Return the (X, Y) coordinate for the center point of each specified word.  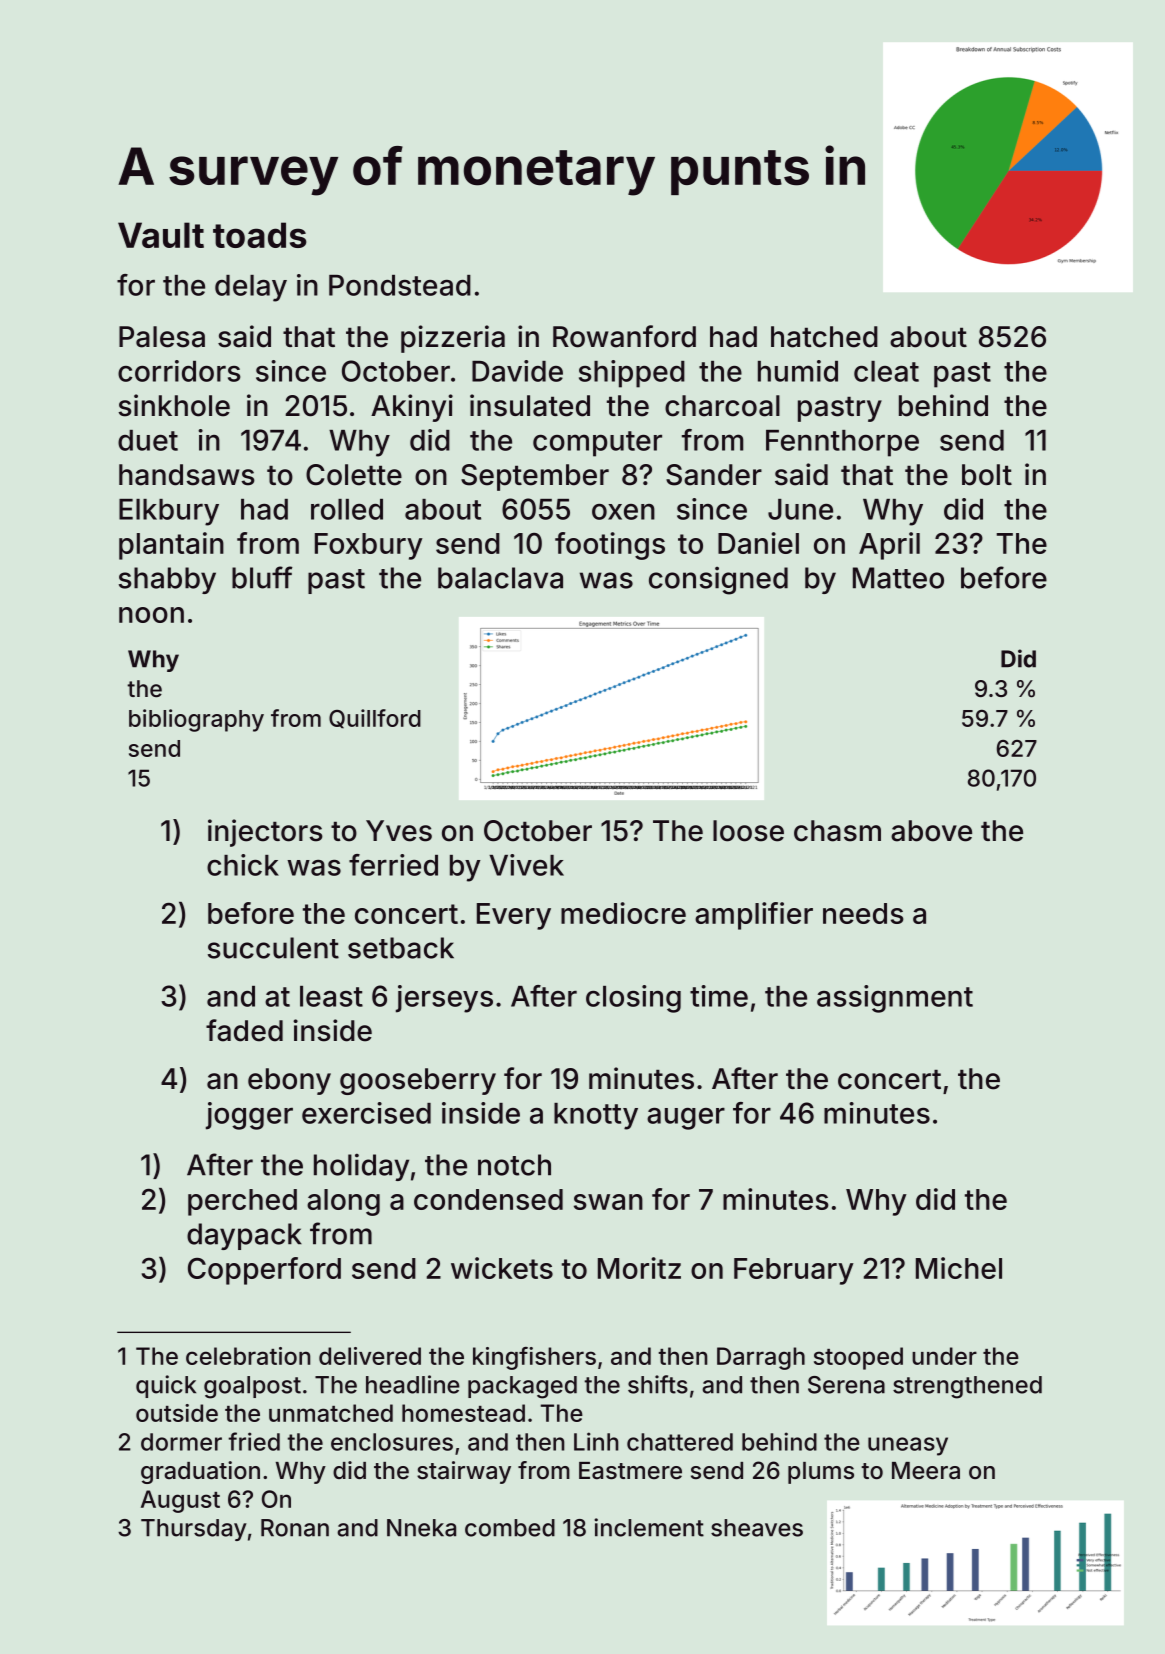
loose (748, 831)
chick (243, 865)
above (931, 831)
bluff (262, 577)
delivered (370, 1356)
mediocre (623, 913)
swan (608, 1202)
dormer (181, 1442)
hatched (824, 337)
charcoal (722, 406)
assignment (895, 999)
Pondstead (400, 285)
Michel (959, 1268)
